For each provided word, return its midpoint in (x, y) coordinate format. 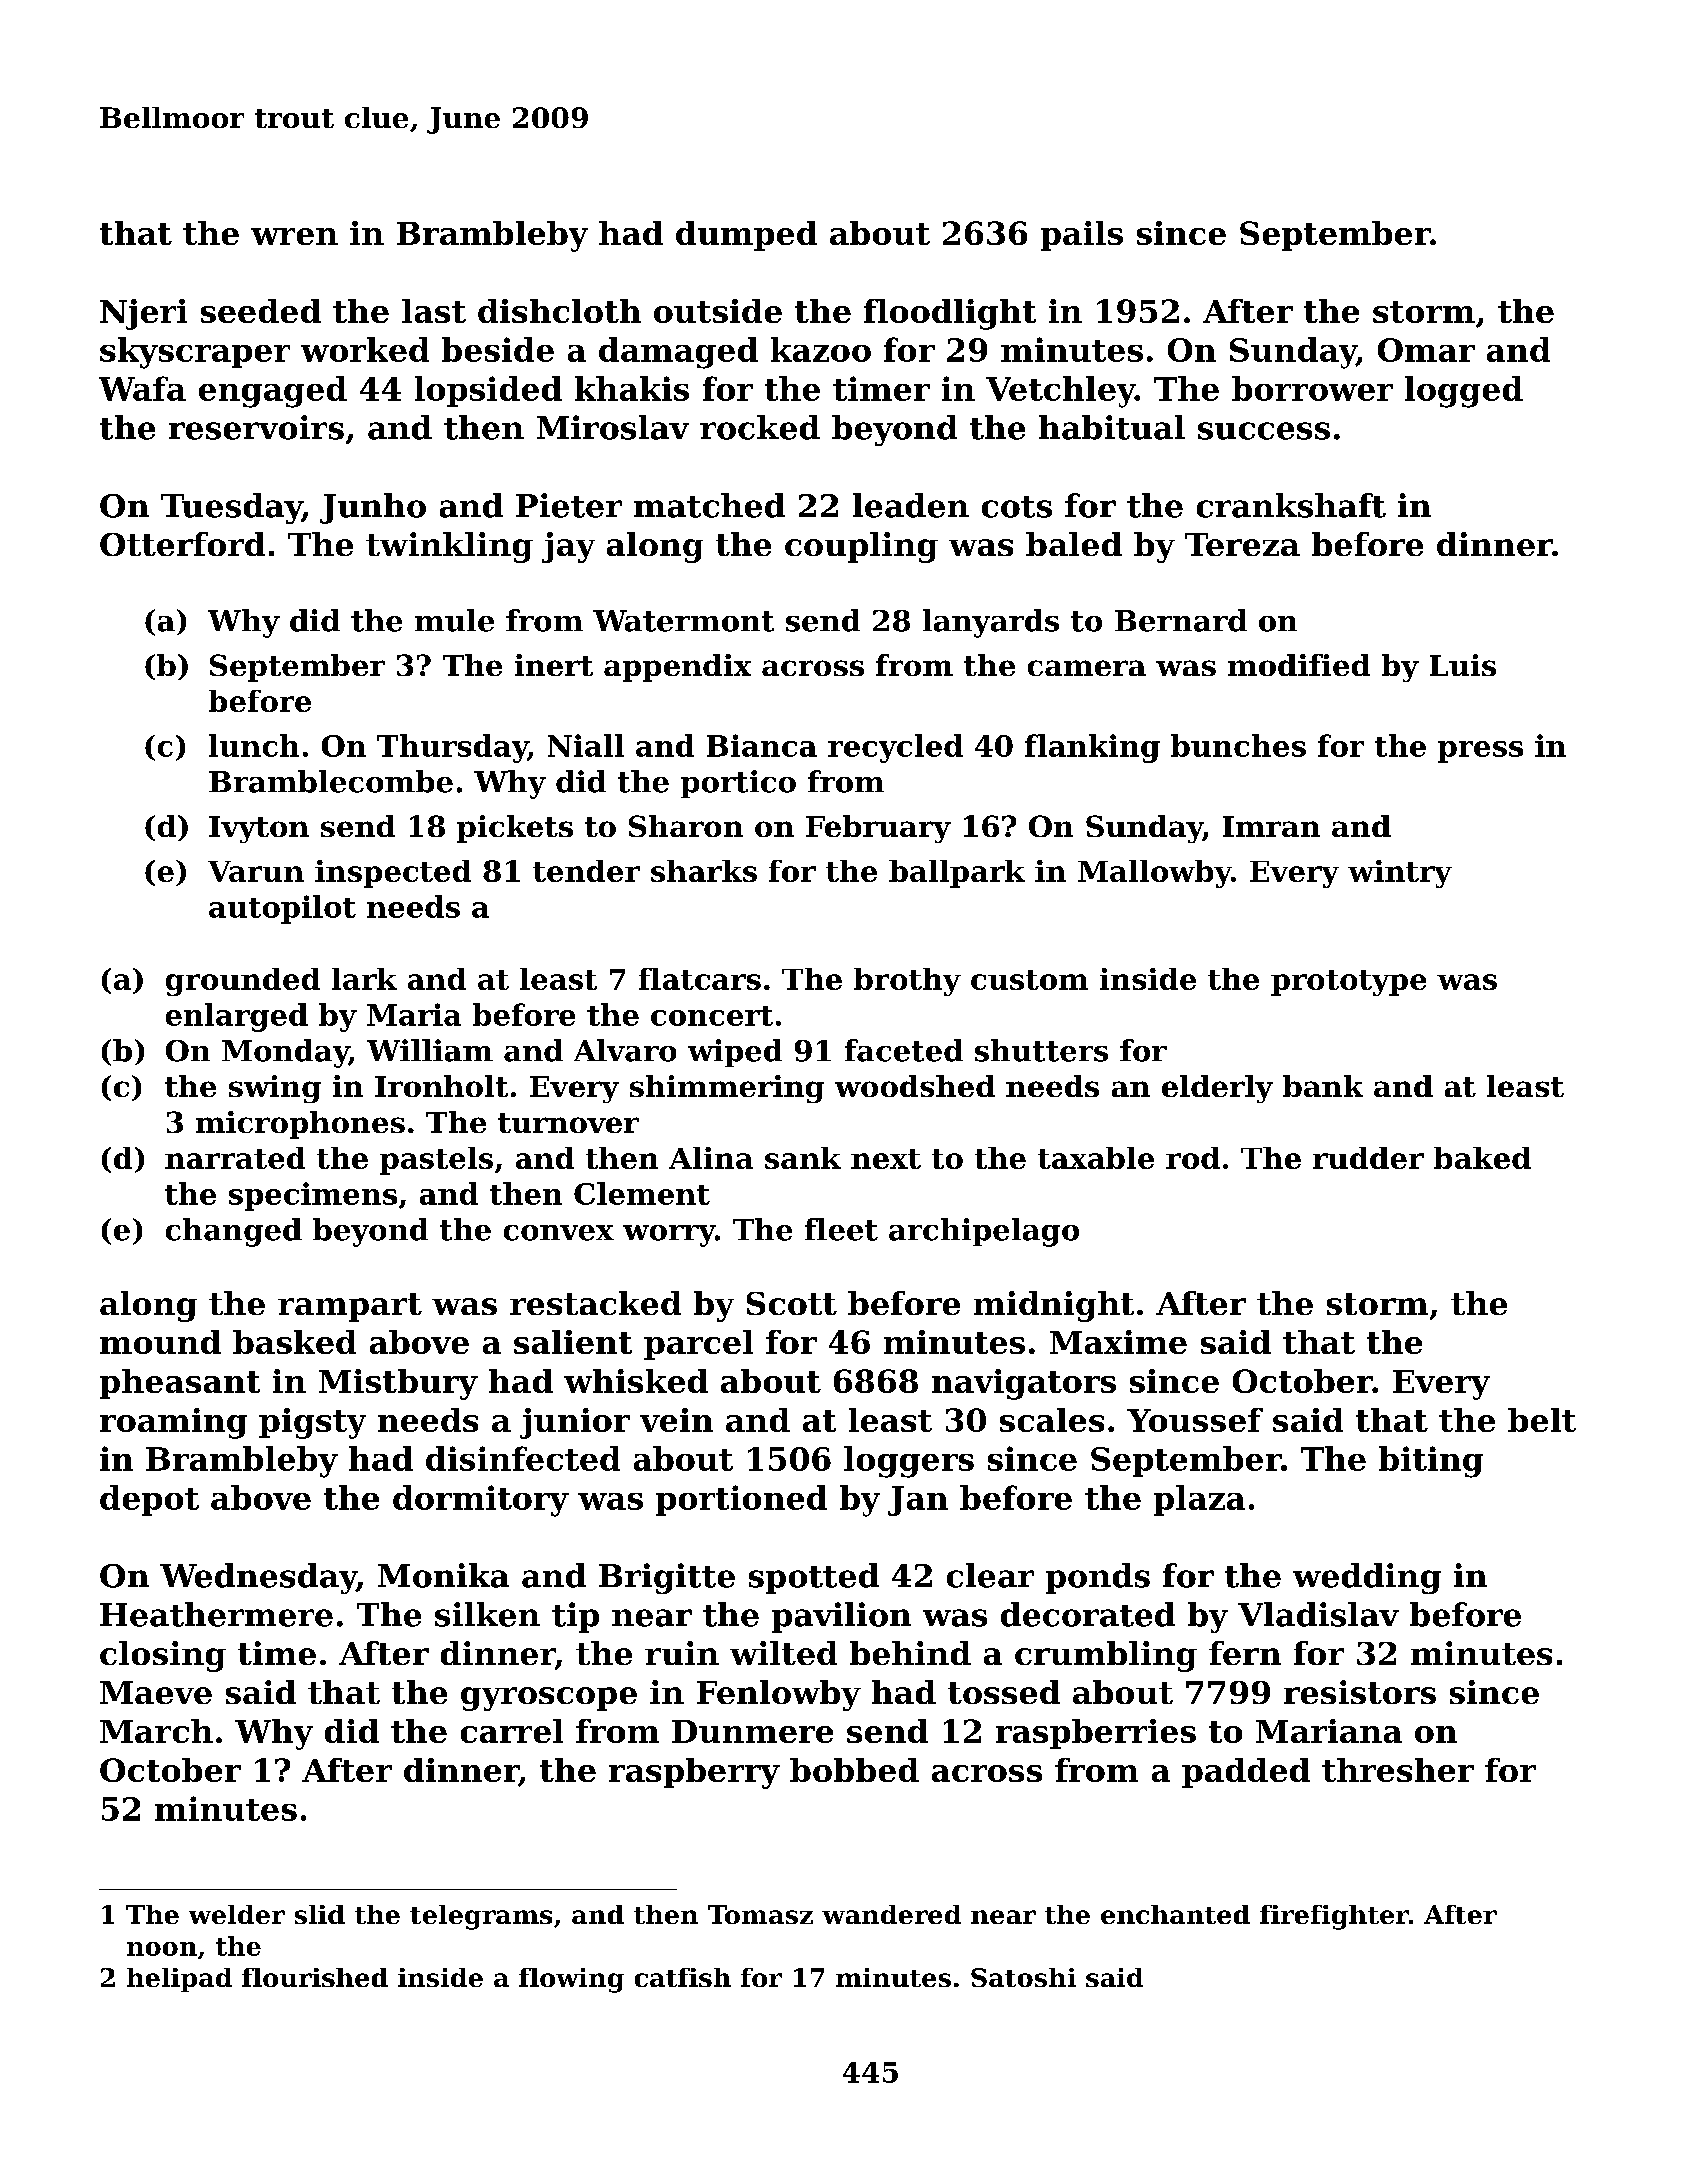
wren (294, 236)
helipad (179, 1980)
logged (1464, 392)
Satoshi (1023, 1977)
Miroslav (613, 427)
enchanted (1175, 1914)
